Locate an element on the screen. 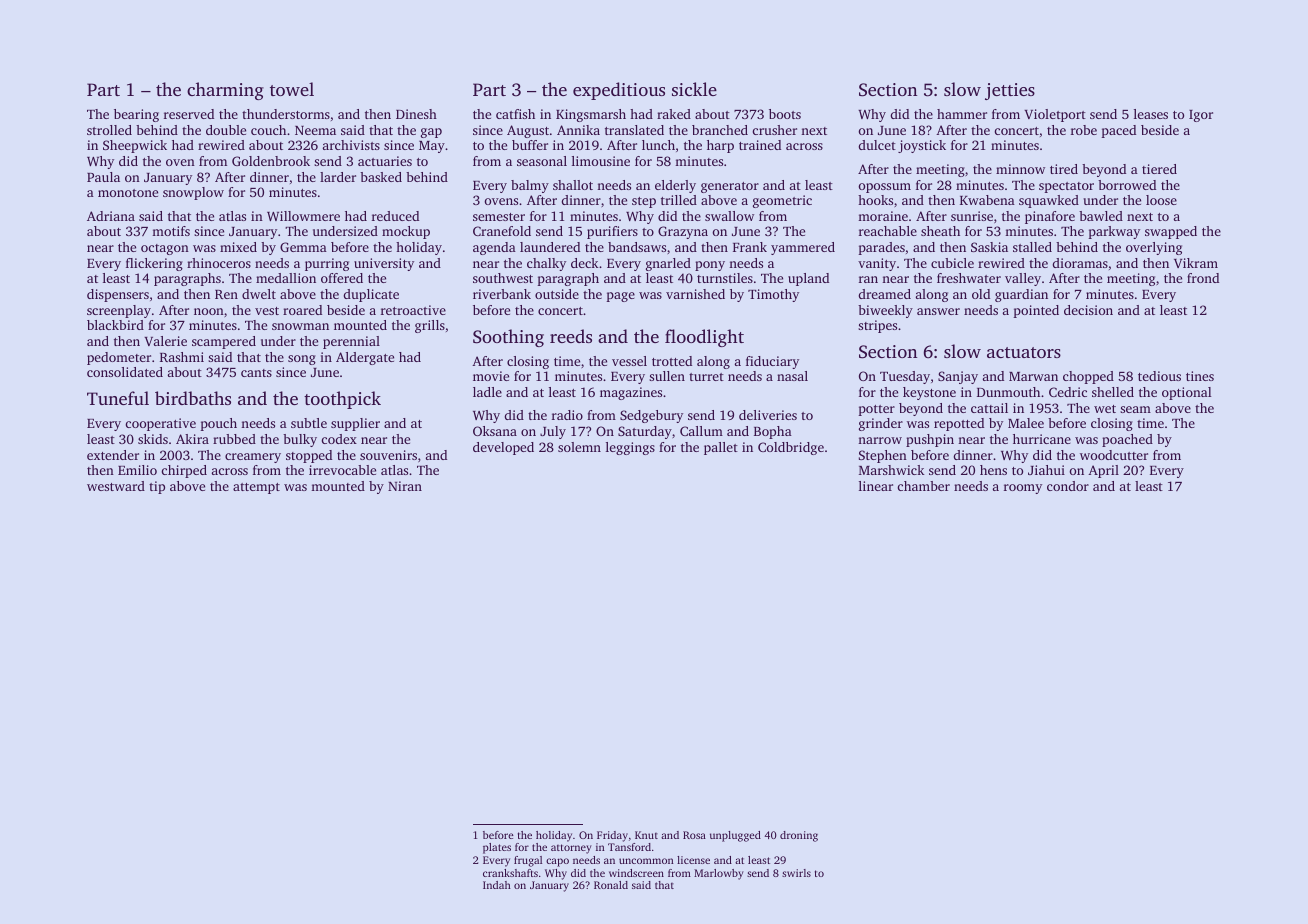  attempt is located at coordinates (256, 488).
